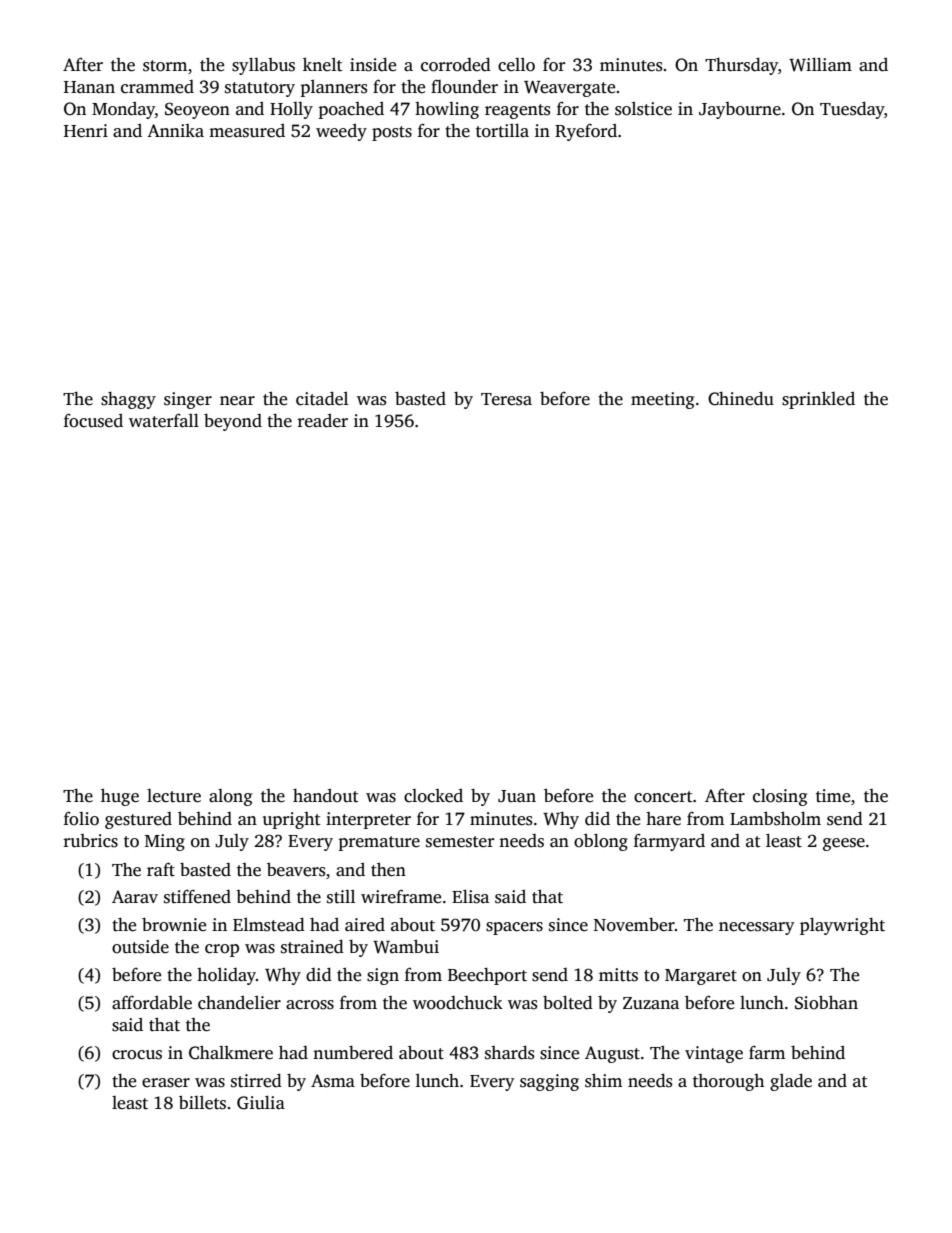 Image resolution: width=952 pixels, height=1233 pixels. What do you see at coordinates (714, 1054) in the screenshot?
I see `vintage` at bounding box center [714, 1054].
